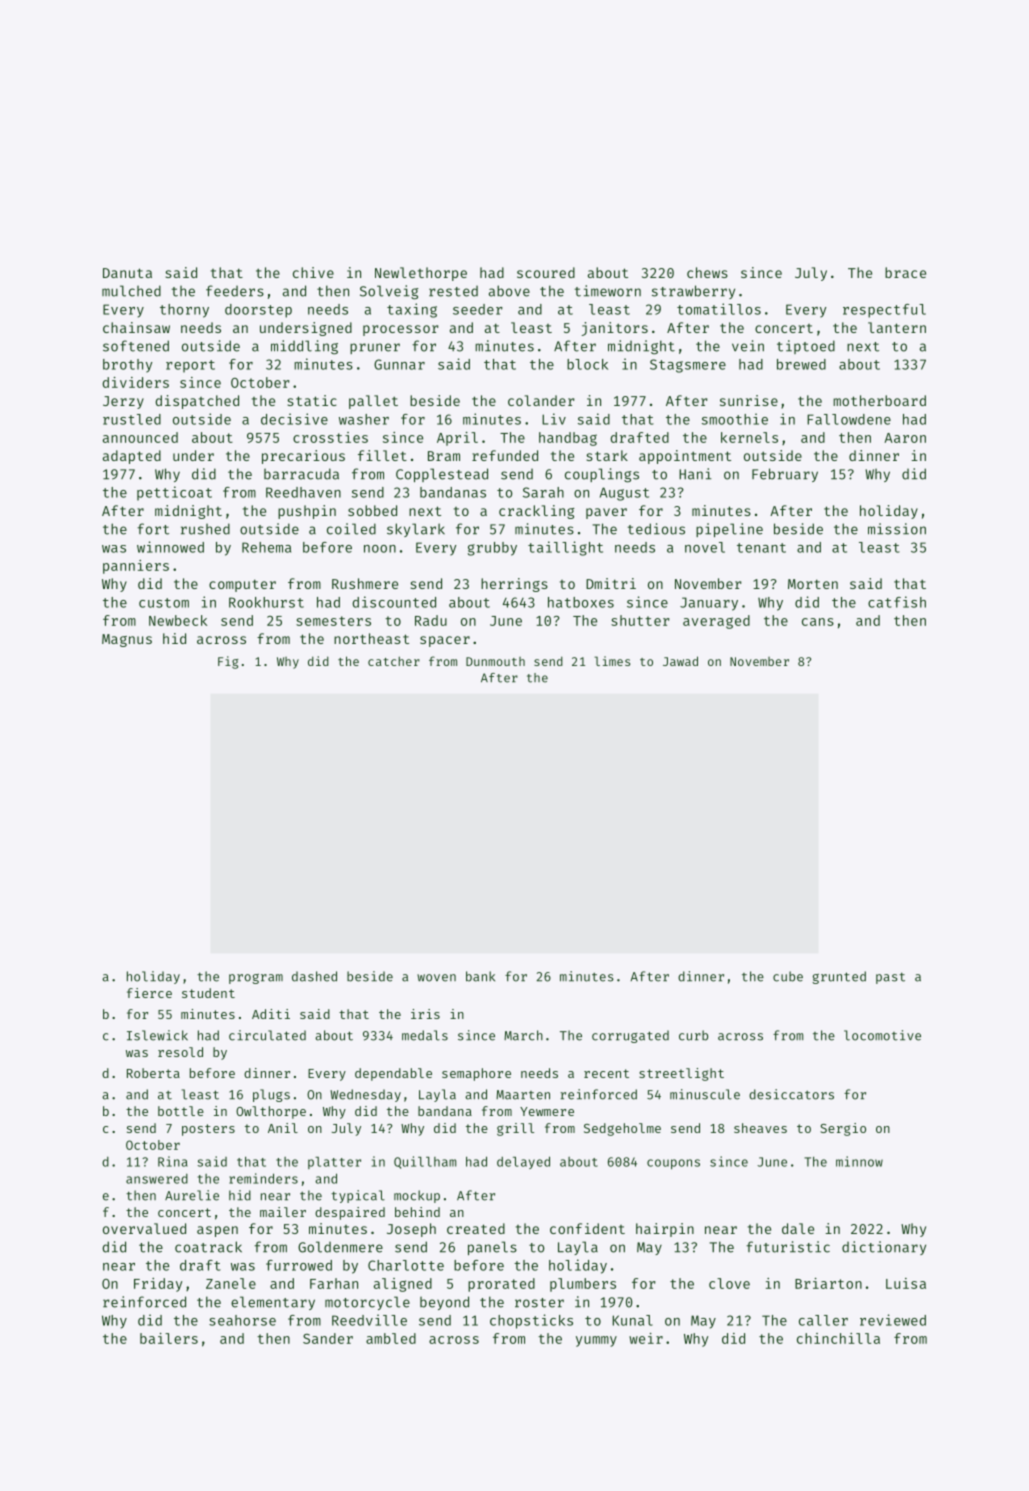 The width and height of the document is (1029, 1491). Describe the element at coordinates (431, 620) in the document. I see `Radu` at that location.
